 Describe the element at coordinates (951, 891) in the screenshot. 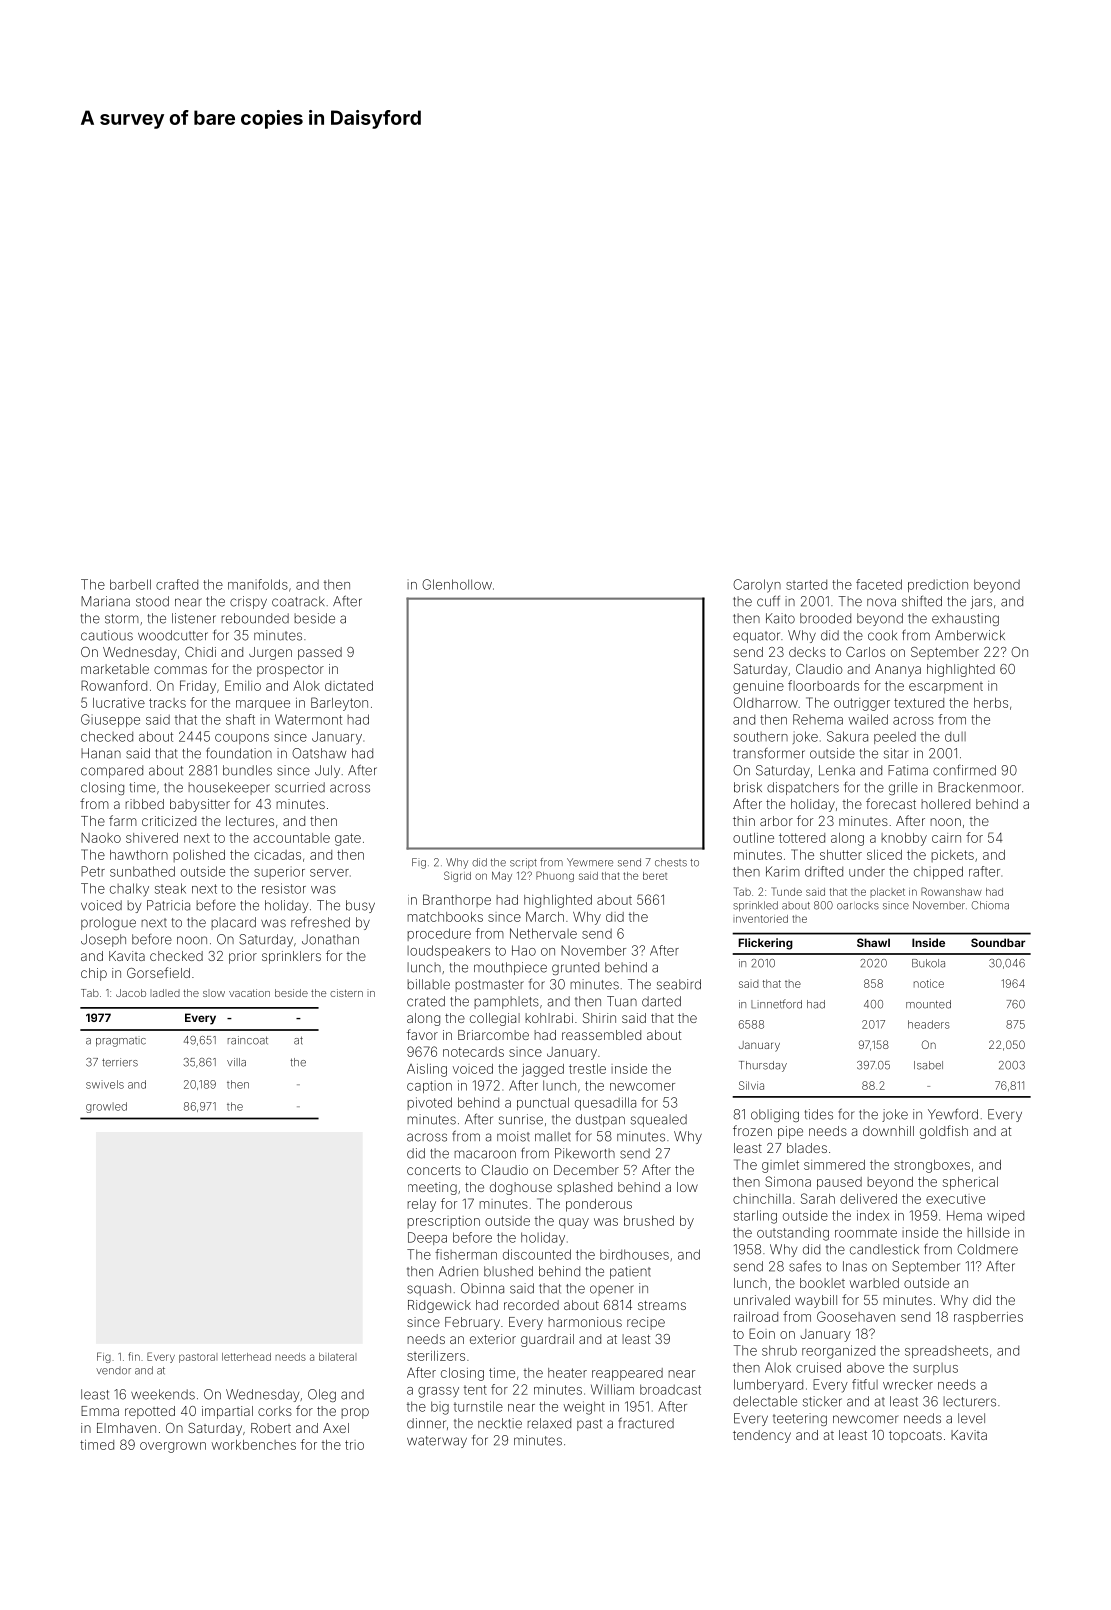

I see `Rowanshaw` at that location.
